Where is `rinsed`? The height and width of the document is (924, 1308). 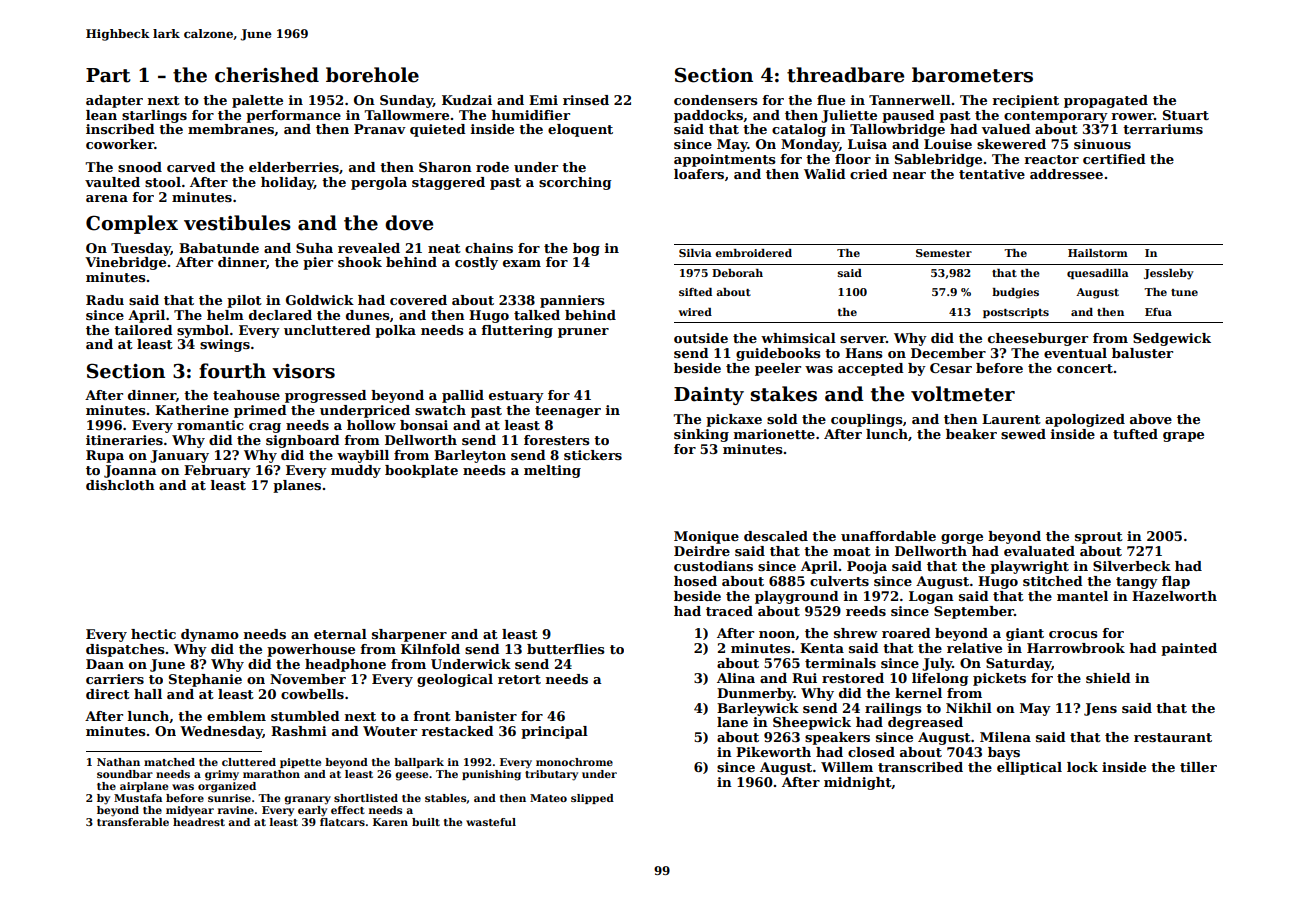 rinsed is located at coordinates (586, 100).
